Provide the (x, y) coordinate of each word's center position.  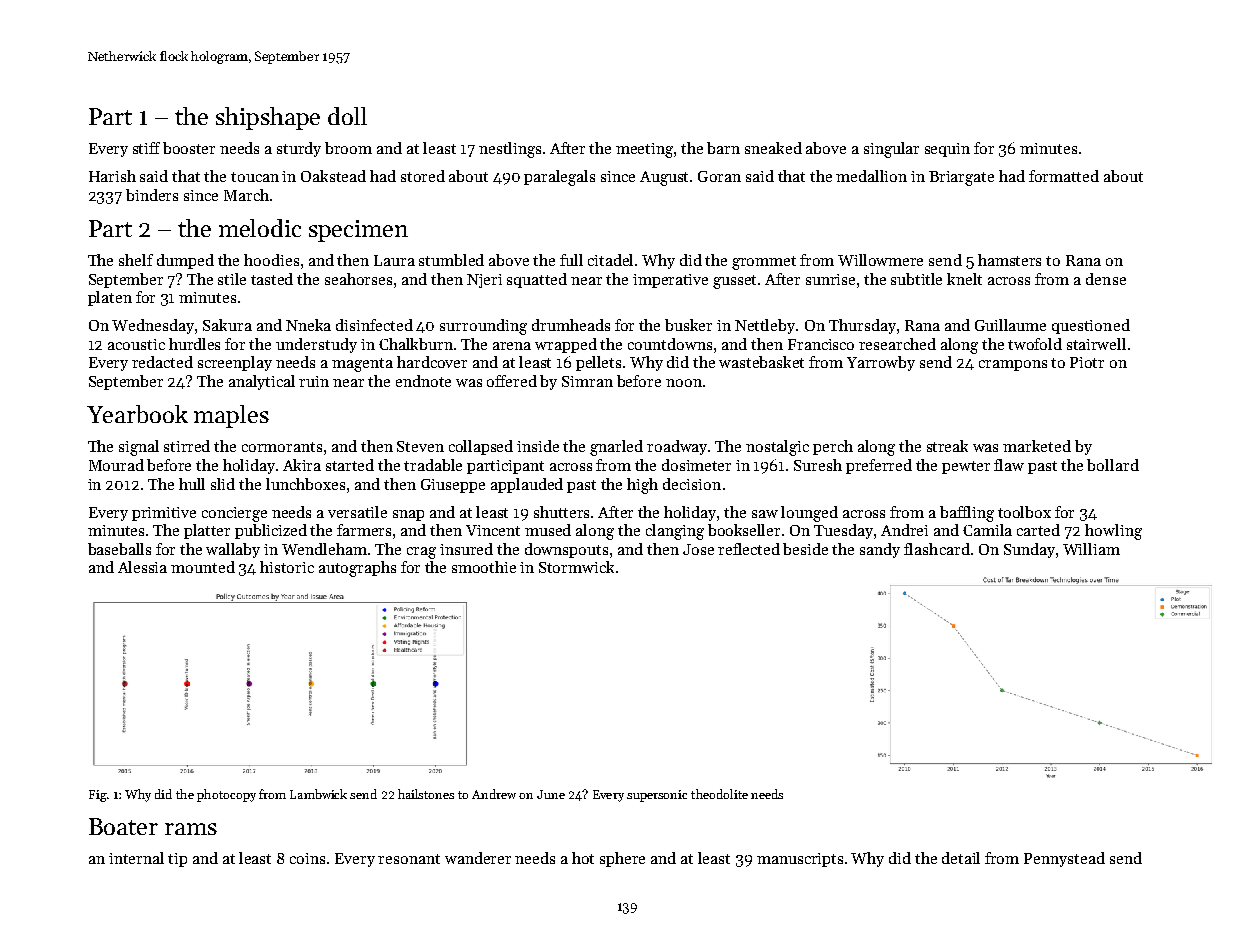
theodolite (719, 794)
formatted (1064, 176)
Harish (112, 176)
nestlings (510, 150)
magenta (362, 365)
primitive (164, 514)
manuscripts (800, 860)
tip (177, 860)
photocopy (226, 795)
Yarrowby (881, 363)
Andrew (494, 794)
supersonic (657, 796)
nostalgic (777, 448)
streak (947, 446)
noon (684, 383)
